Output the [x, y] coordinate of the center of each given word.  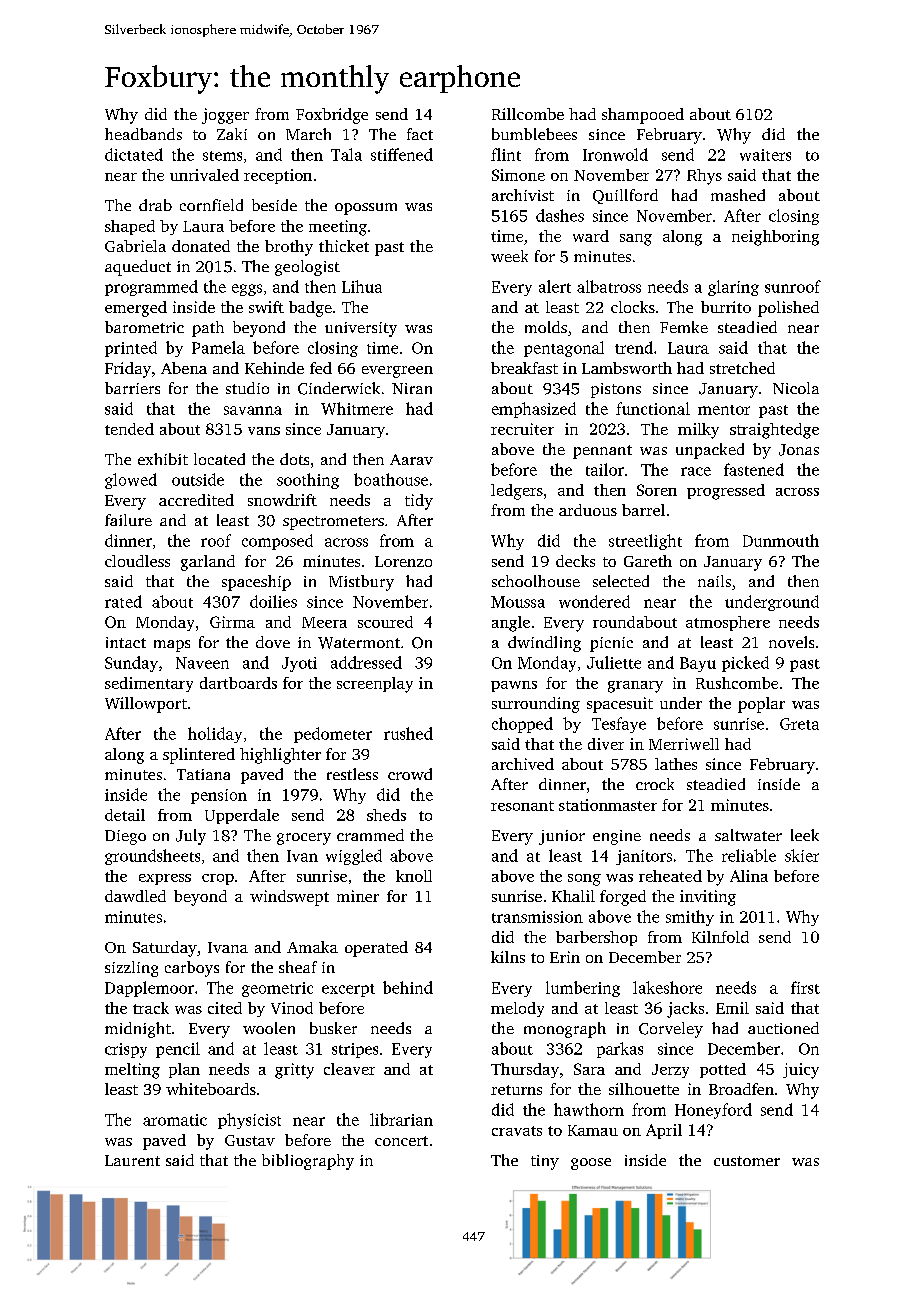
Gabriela [135, 246]
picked [745, 664]
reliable [749, 855]
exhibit [163, 459]
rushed [408, 733]
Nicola [796, 388]
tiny [545, 1162]
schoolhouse [536, 581]
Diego [125, 837]
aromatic [175, 1120]
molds [546, 327]
